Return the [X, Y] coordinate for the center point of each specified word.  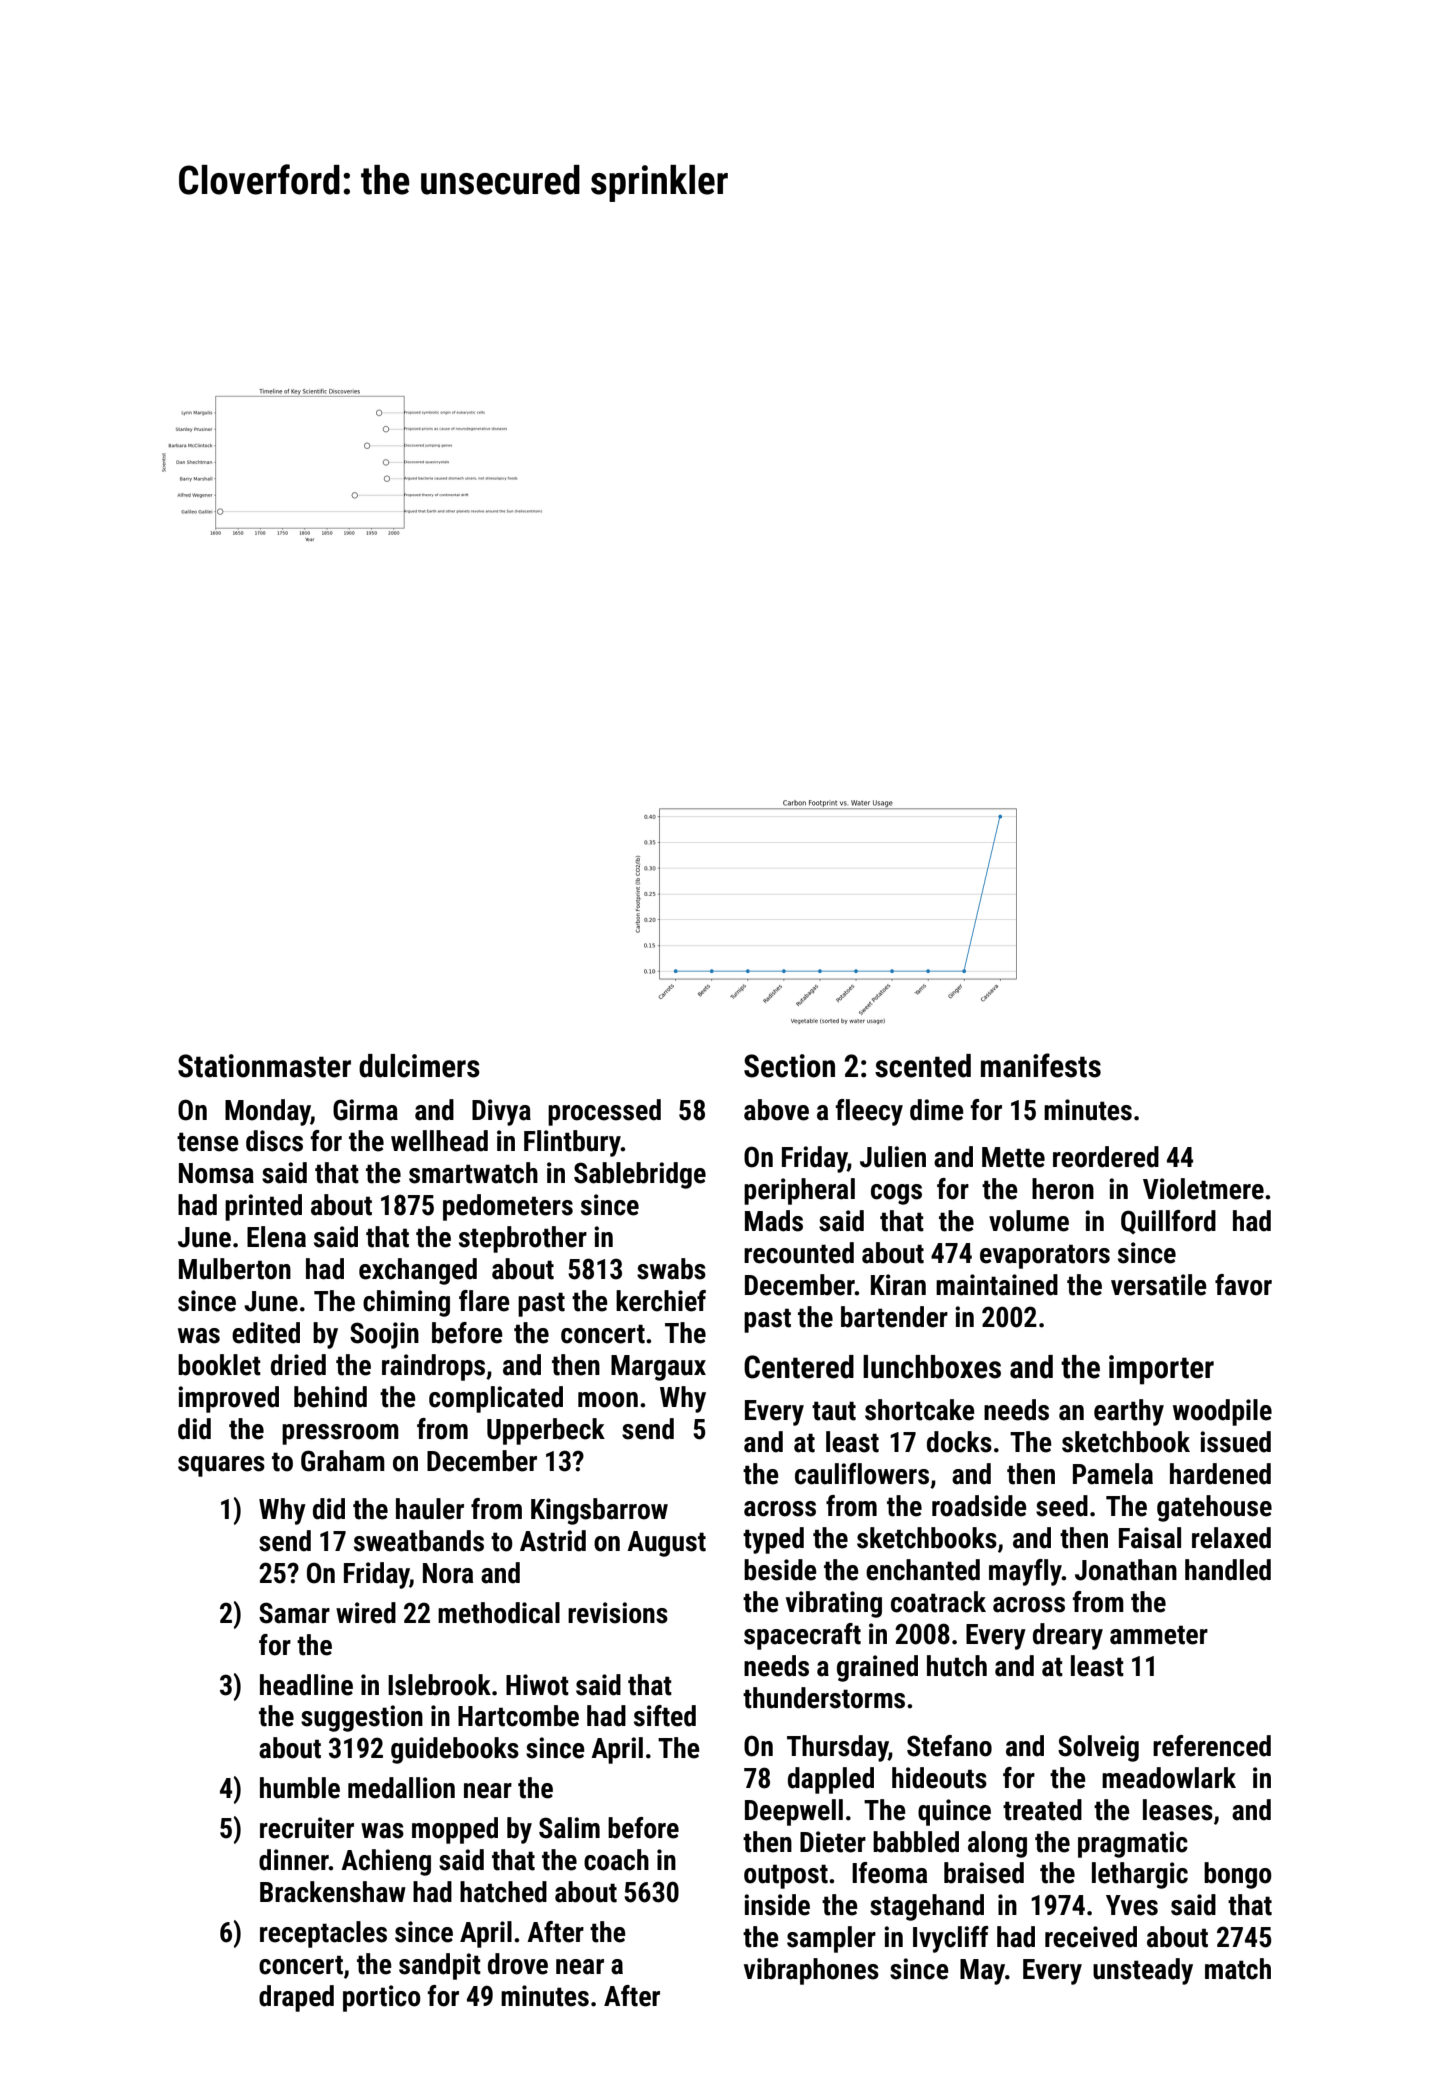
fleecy [869, 1112]
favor [1243, 1285]
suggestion [362, 1718]
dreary [1068, 1636]
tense [208, 1142]
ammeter [1159, 1635]
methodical [499, 1613]
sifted [665, 1716]
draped [296, 1998]
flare [484, 1301]
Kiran [898, 1285]
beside [780, 1570]
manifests [1041, 1065]
